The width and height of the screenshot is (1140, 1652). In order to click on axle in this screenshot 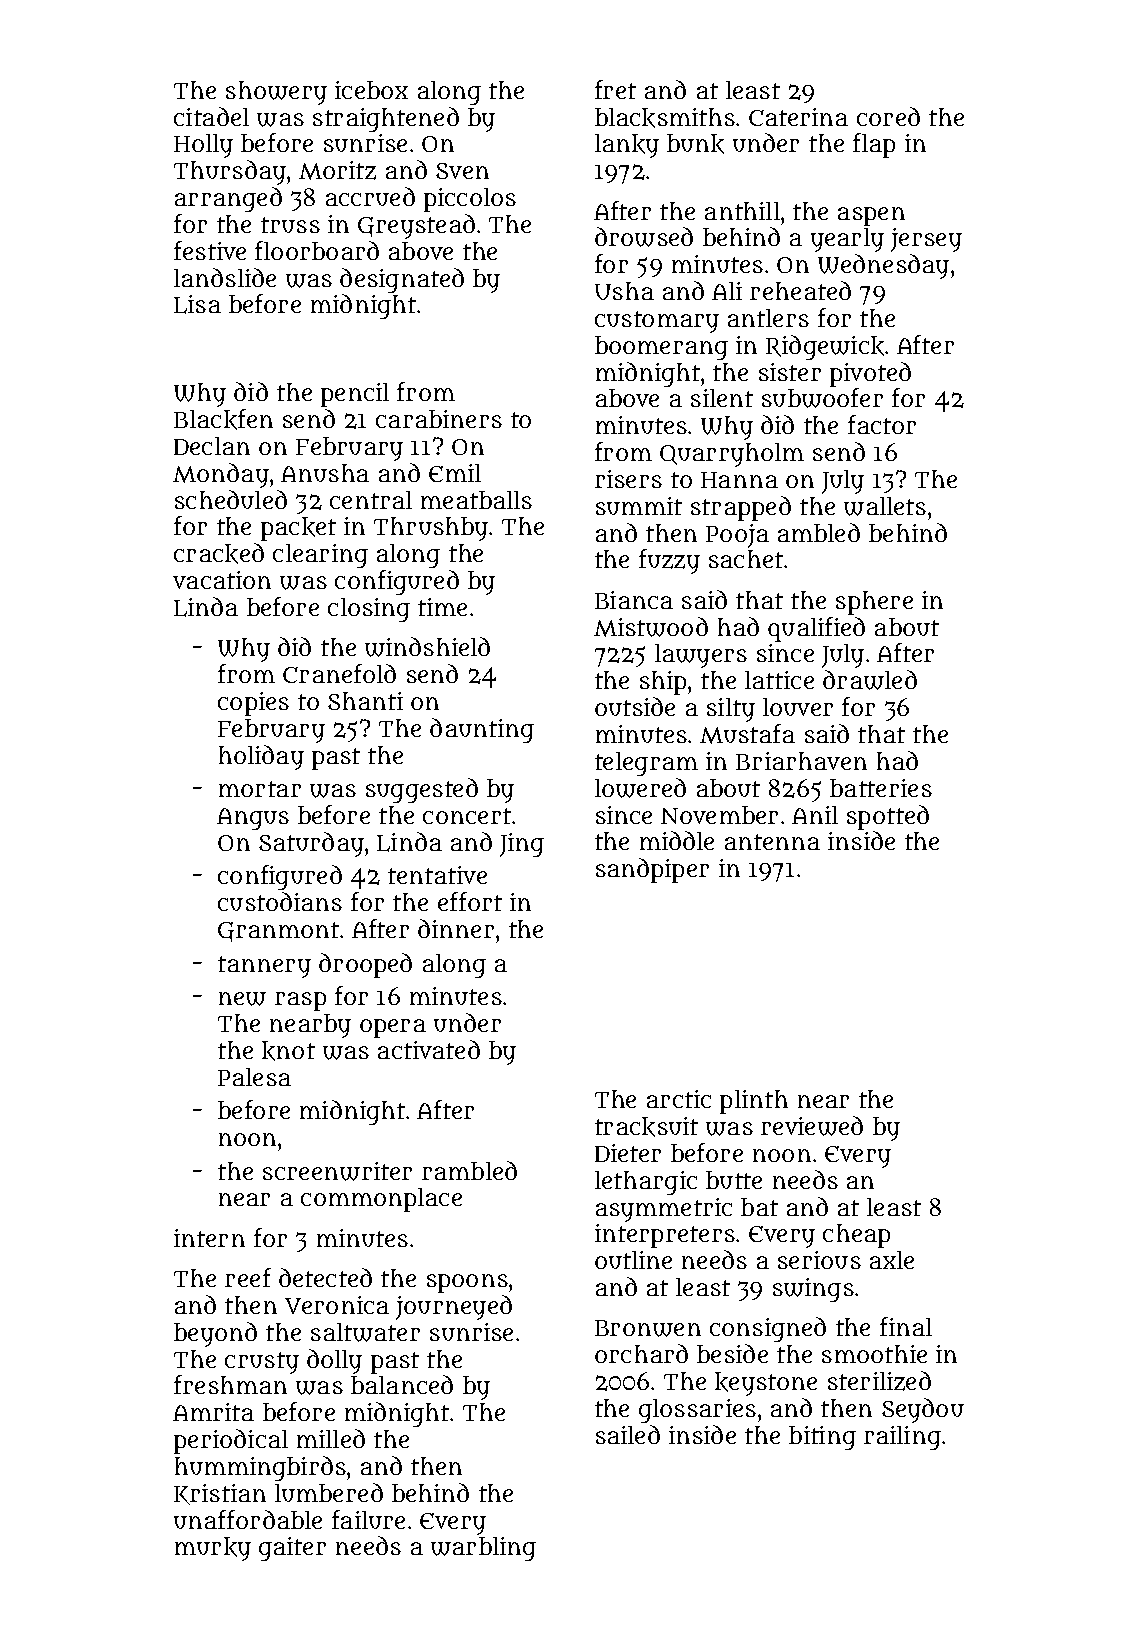, I will do `click(892, 1260)`.
